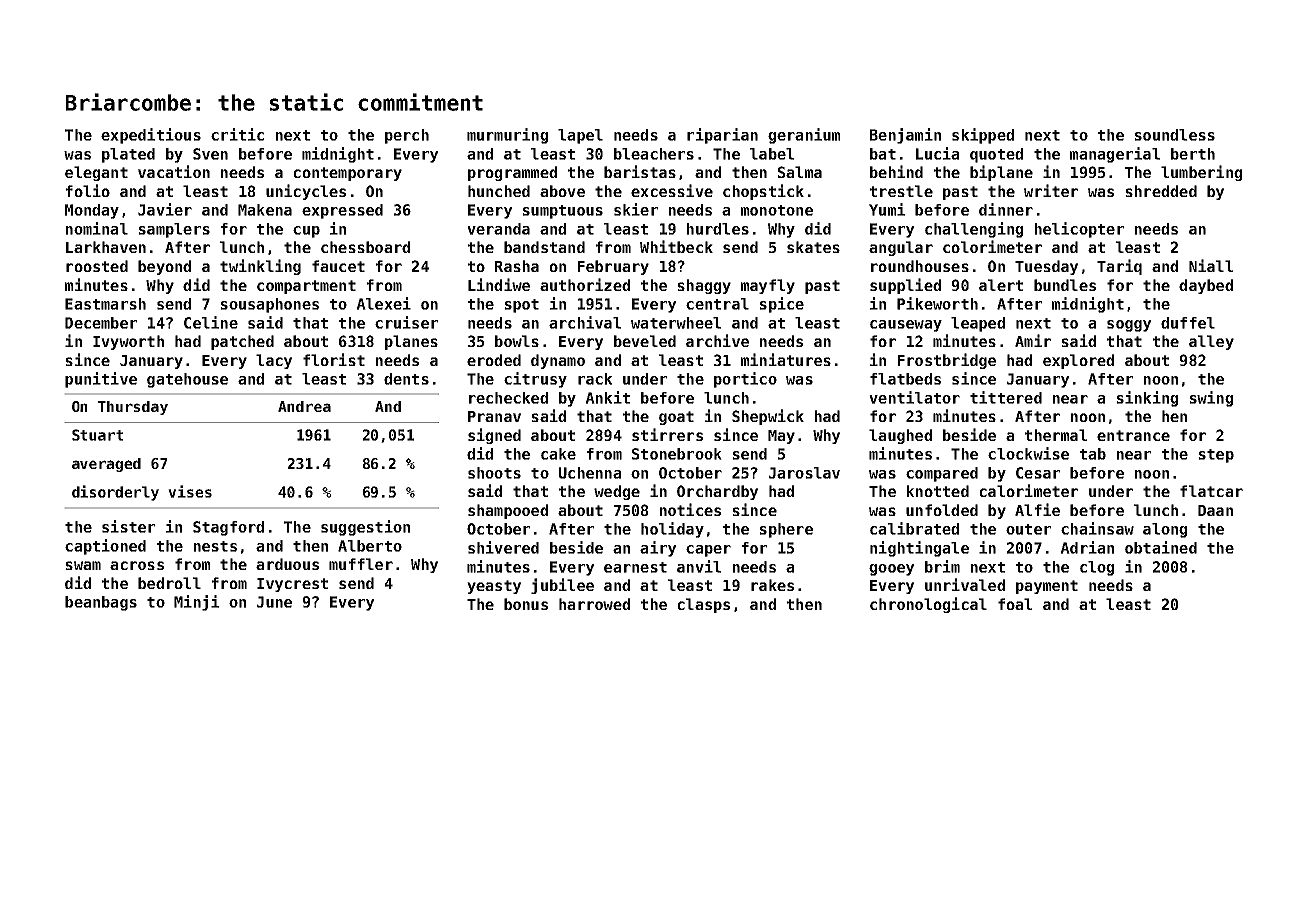 The width and height of the screenshot is (1308, 924). I want to click on across, so click(137, 565).
